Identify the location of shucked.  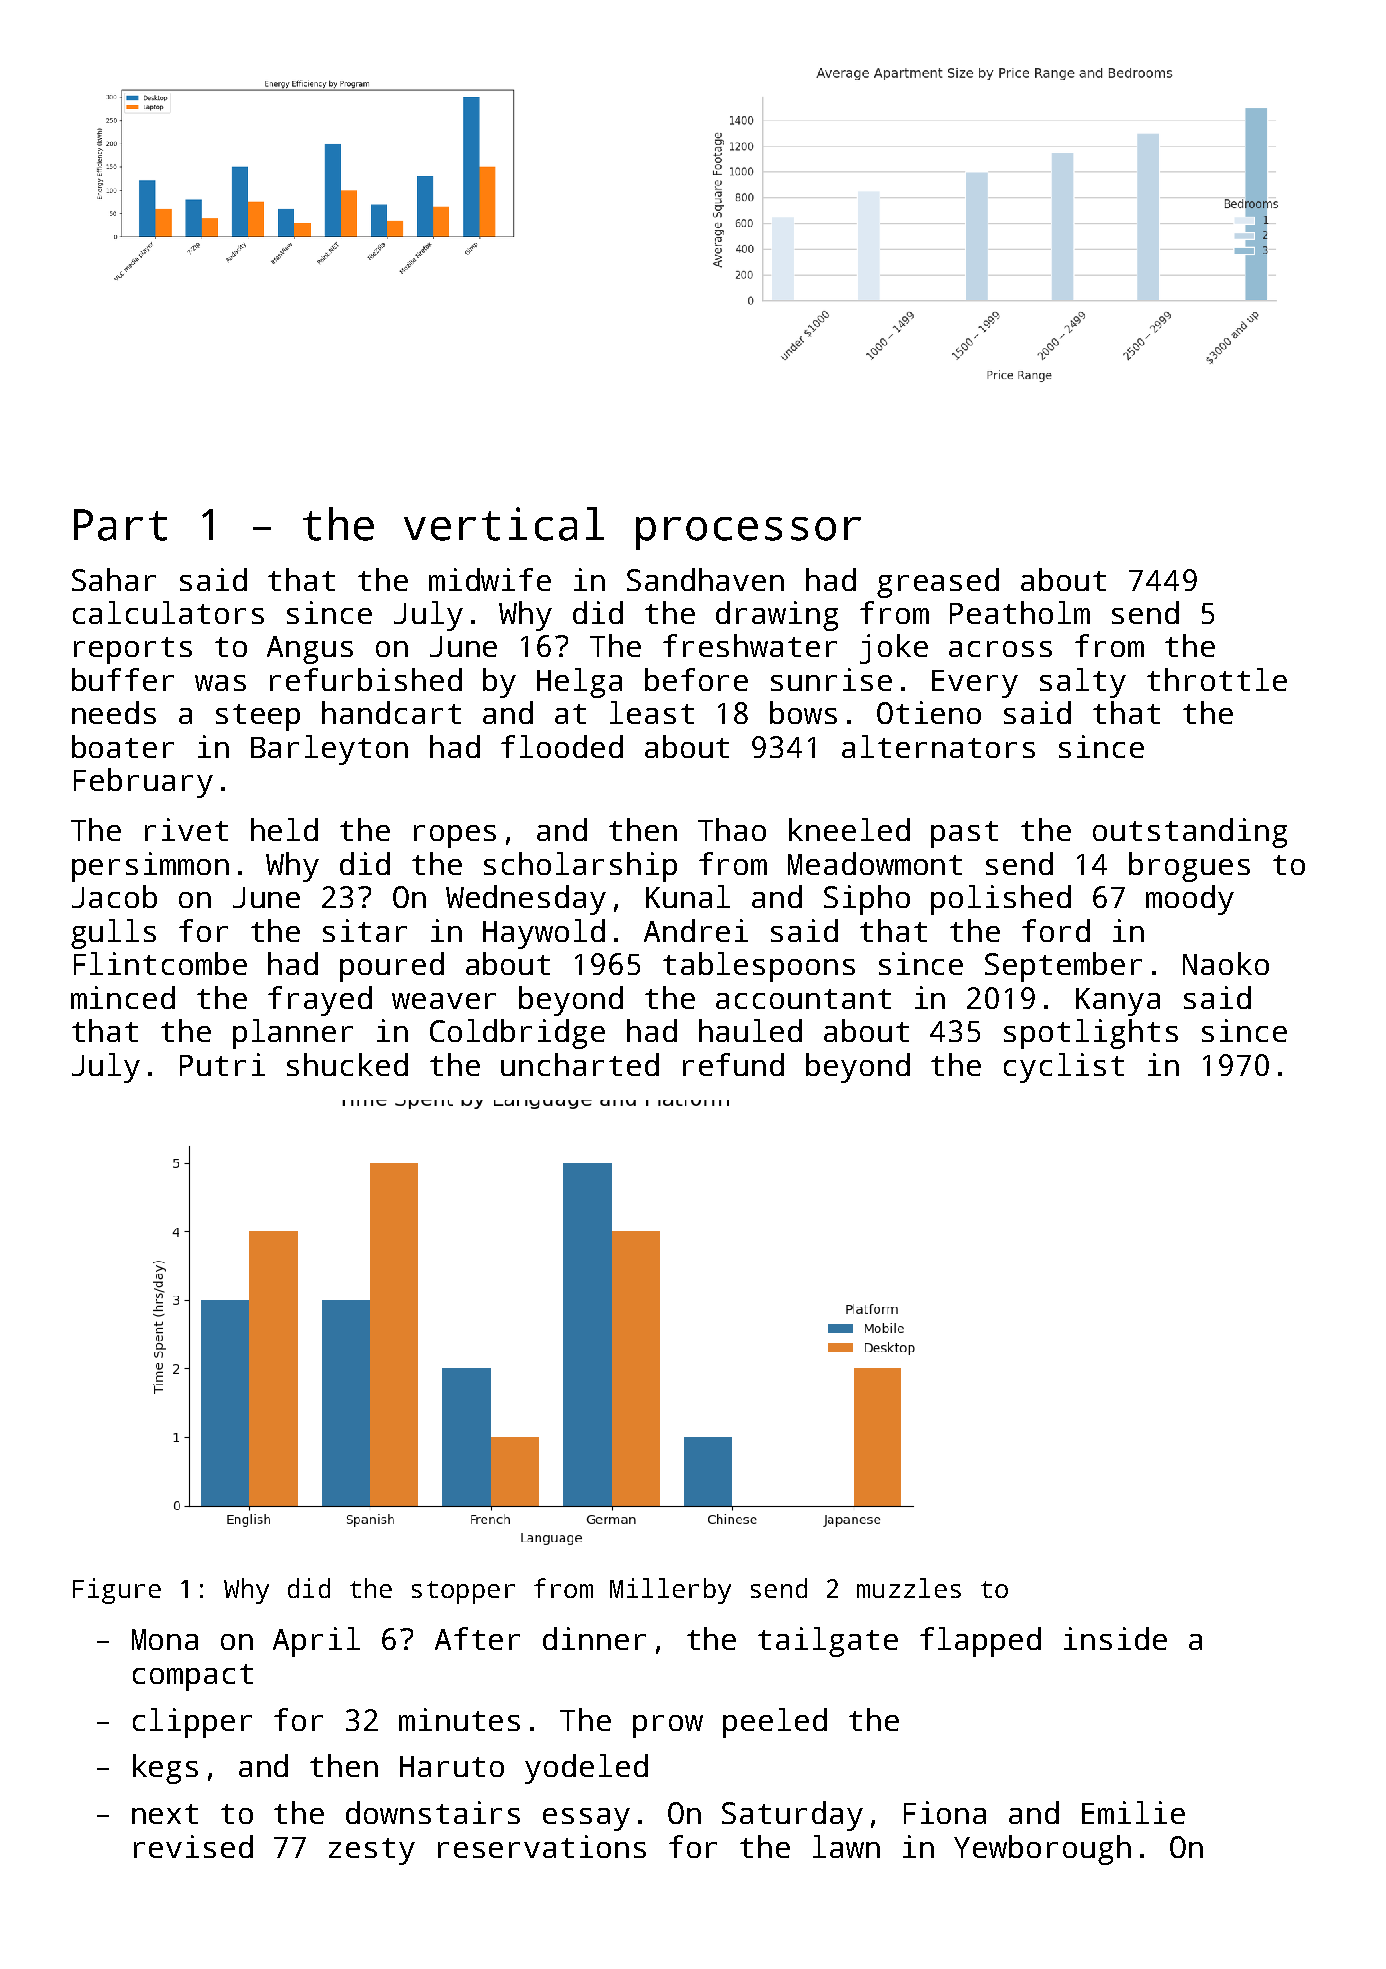
(347, 1064).
